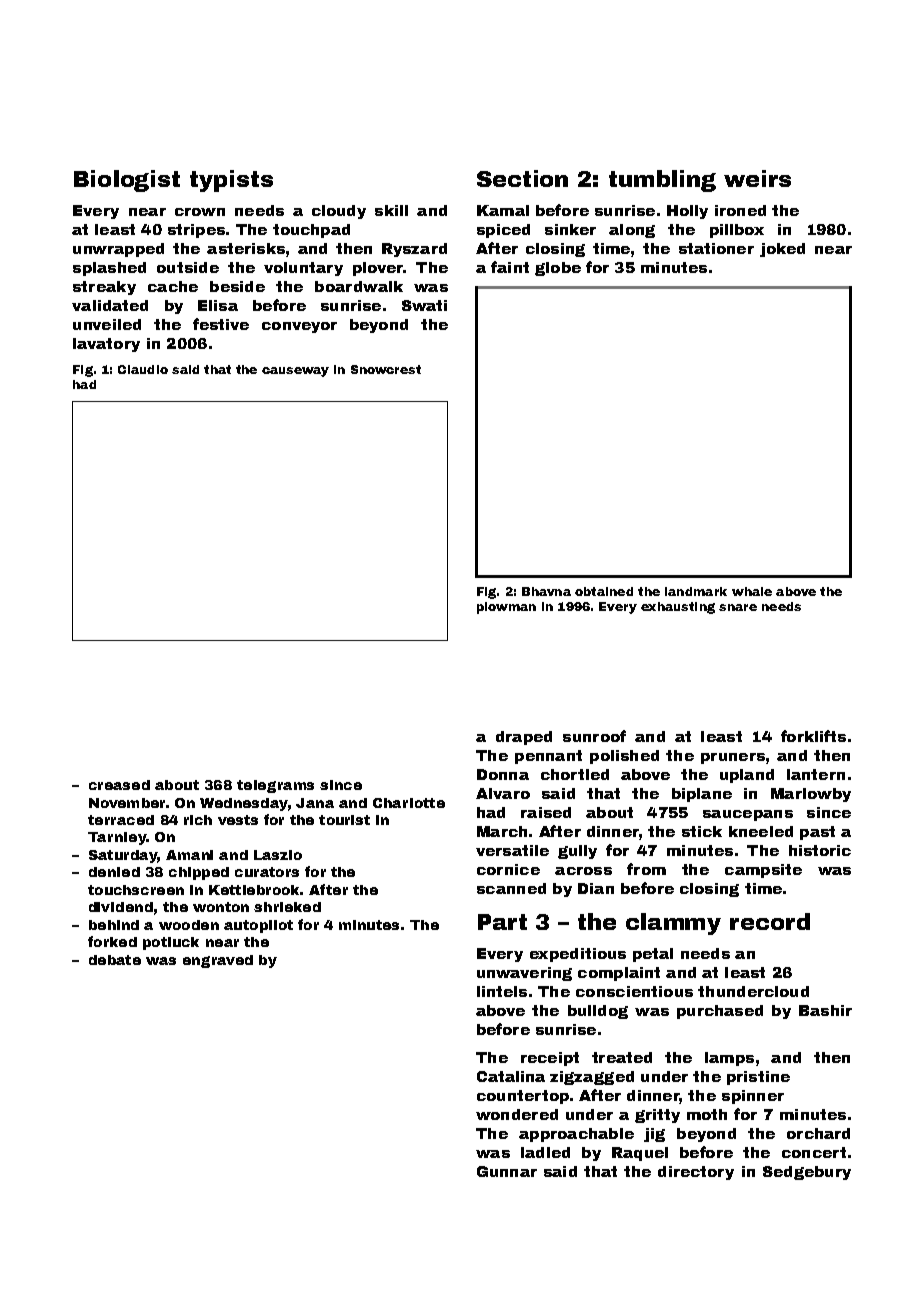  I want to click on gully, so click(577, 852).
